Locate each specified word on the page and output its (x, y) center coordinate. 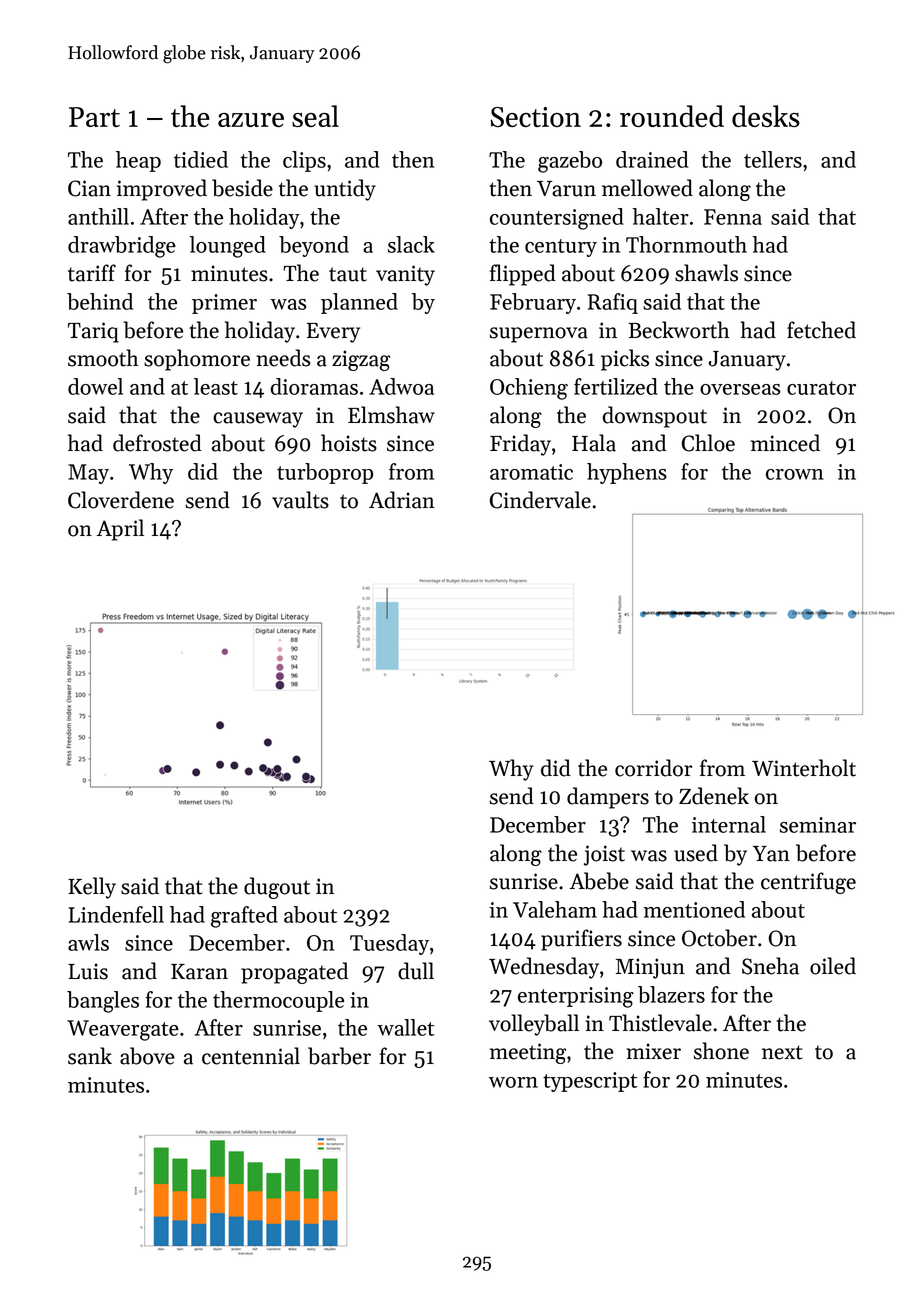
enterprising (576, 997)
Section (536, 117)
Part (94, 117)
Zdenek (714, 796)
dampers (608, 798)
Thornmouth (686, 244)
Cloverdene (121, 500)
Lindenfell (116, 914)
